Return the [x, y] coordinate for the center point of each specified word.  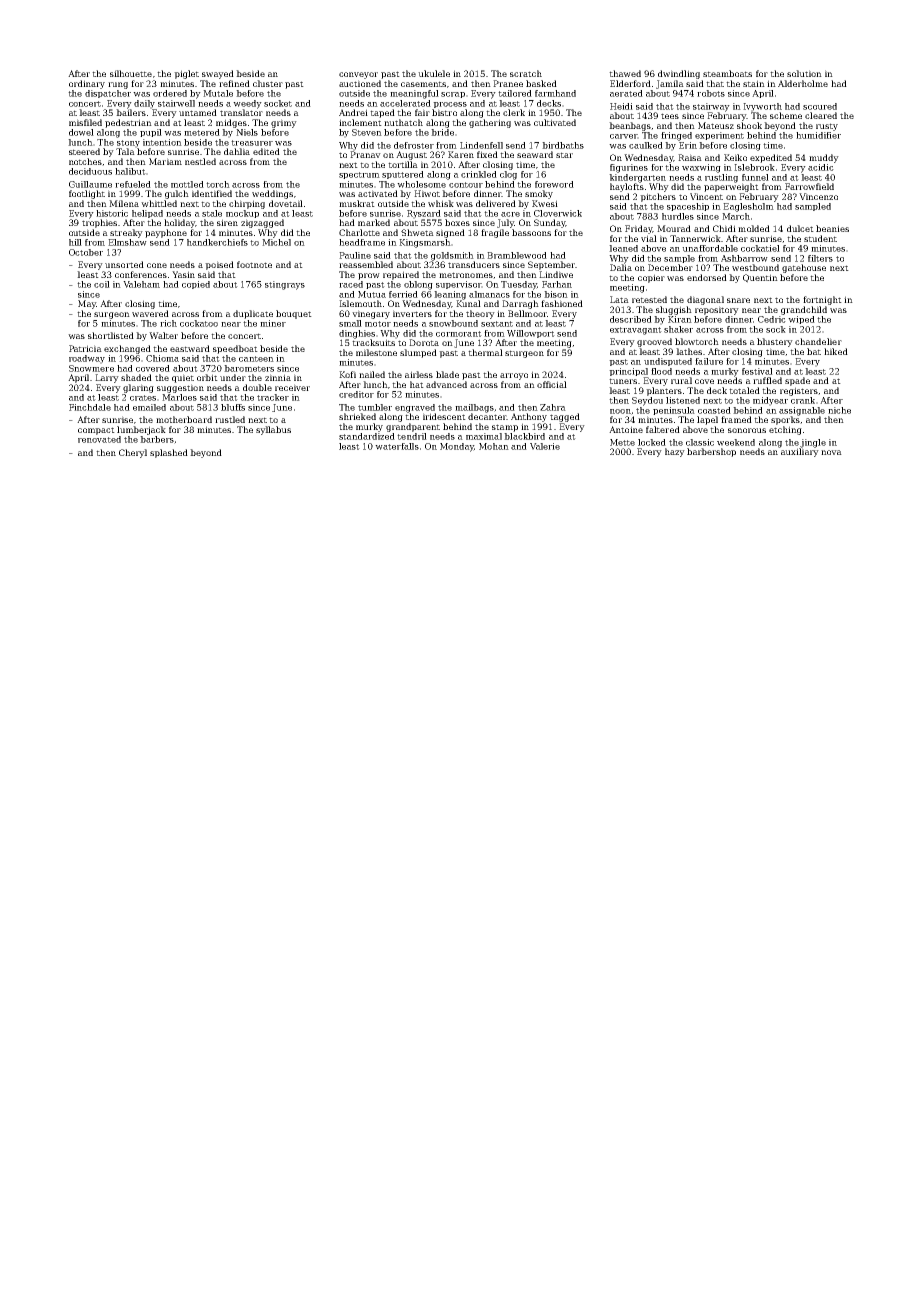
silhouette [131, 73]
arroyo [514, 376]
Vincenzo [818, 196]
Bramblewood [517, 255]
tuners [623, 381]
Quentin [760, 278]
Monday [457, 447]
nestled [200, 161]
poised [219, 265]
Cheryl [133, 453]
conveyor [358, 75]
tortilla [403, 164]
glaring [138, 388]
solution [804, 73]
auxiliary [800, 452]
